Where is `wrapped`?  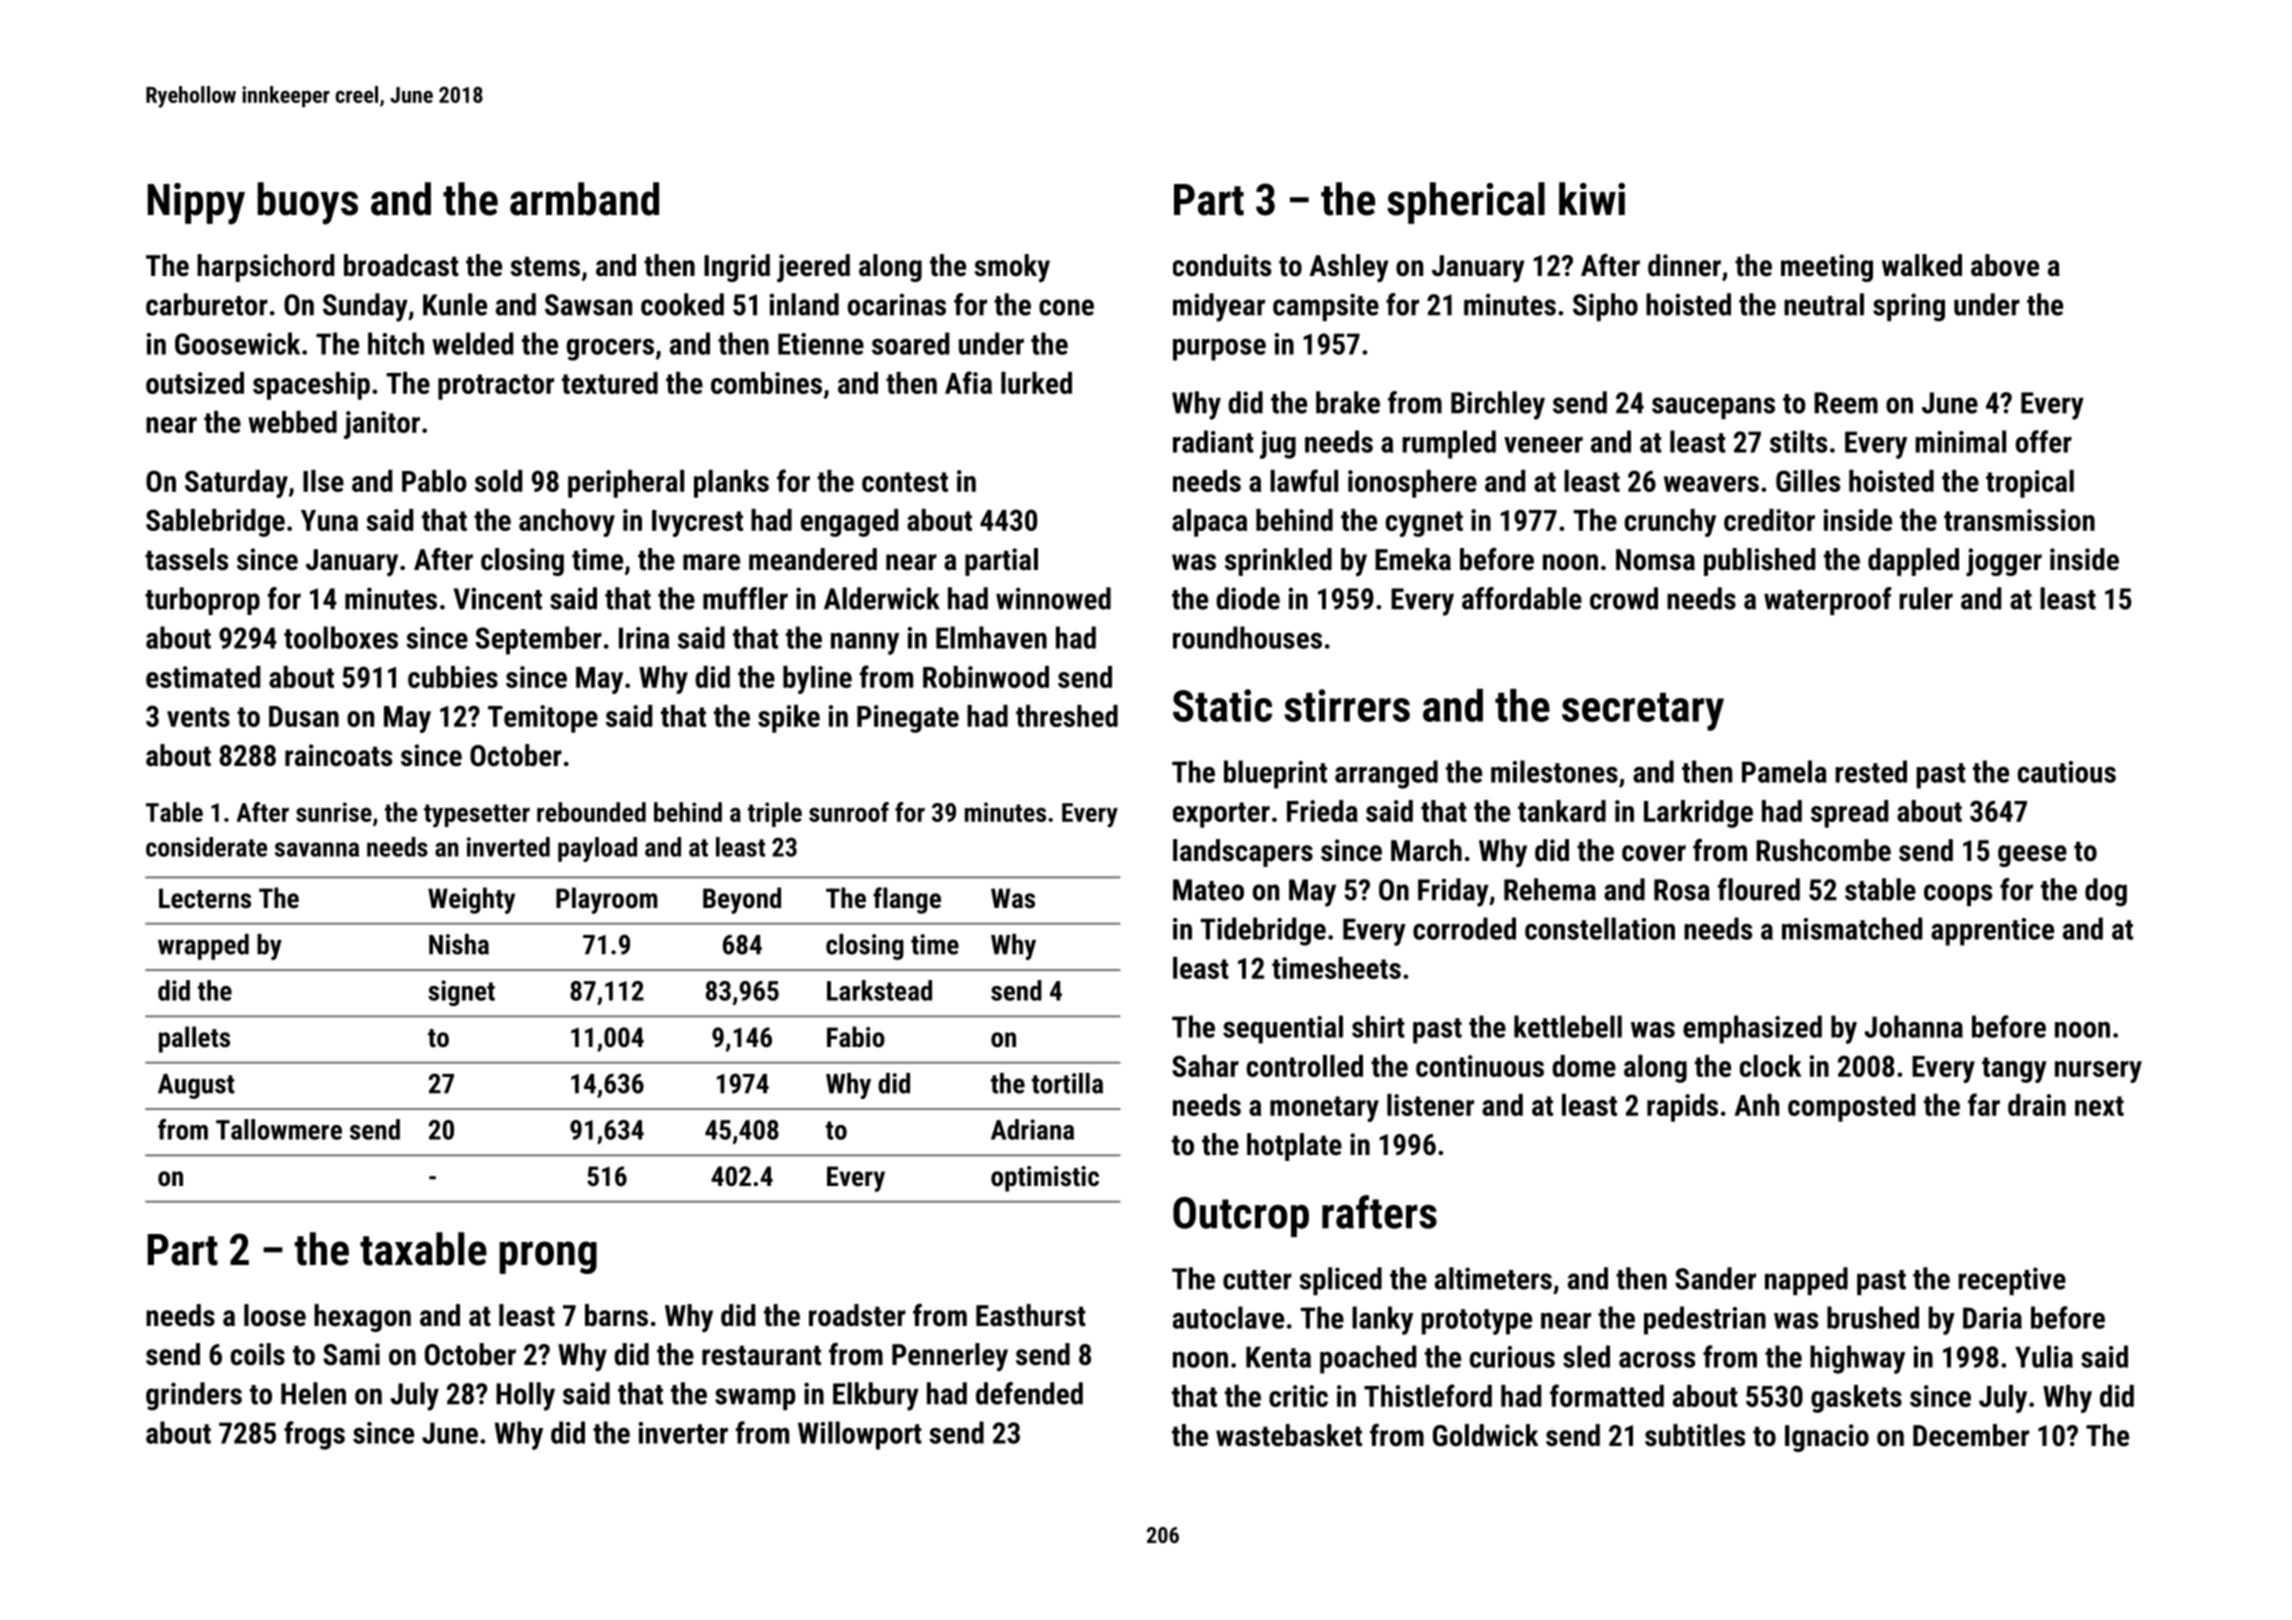
wrapped is located at coordinates (203, 947).
